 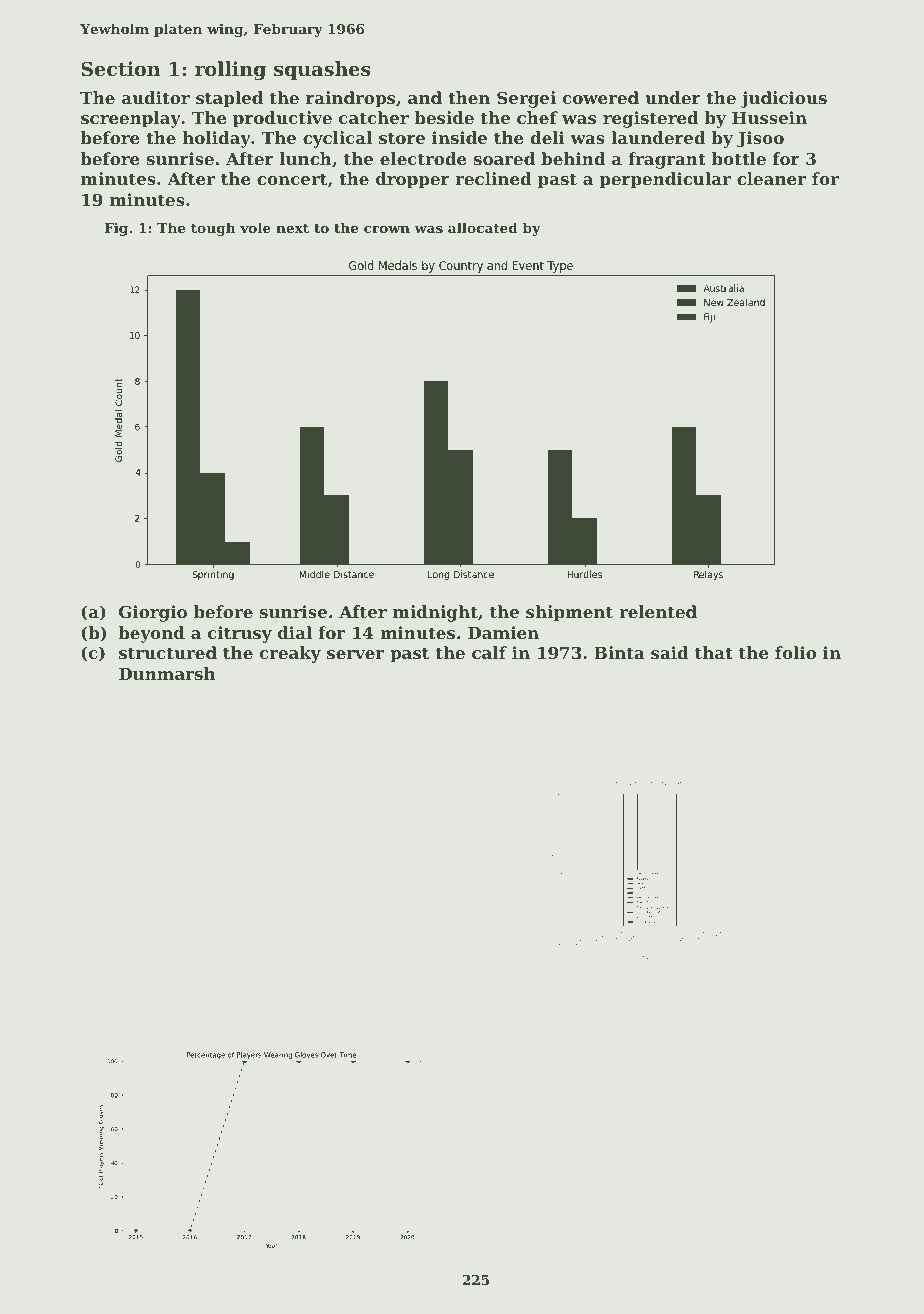 What do you see at coordinates (387, 229) in the page?
I see `crown` at bounding box center [387, 229].
